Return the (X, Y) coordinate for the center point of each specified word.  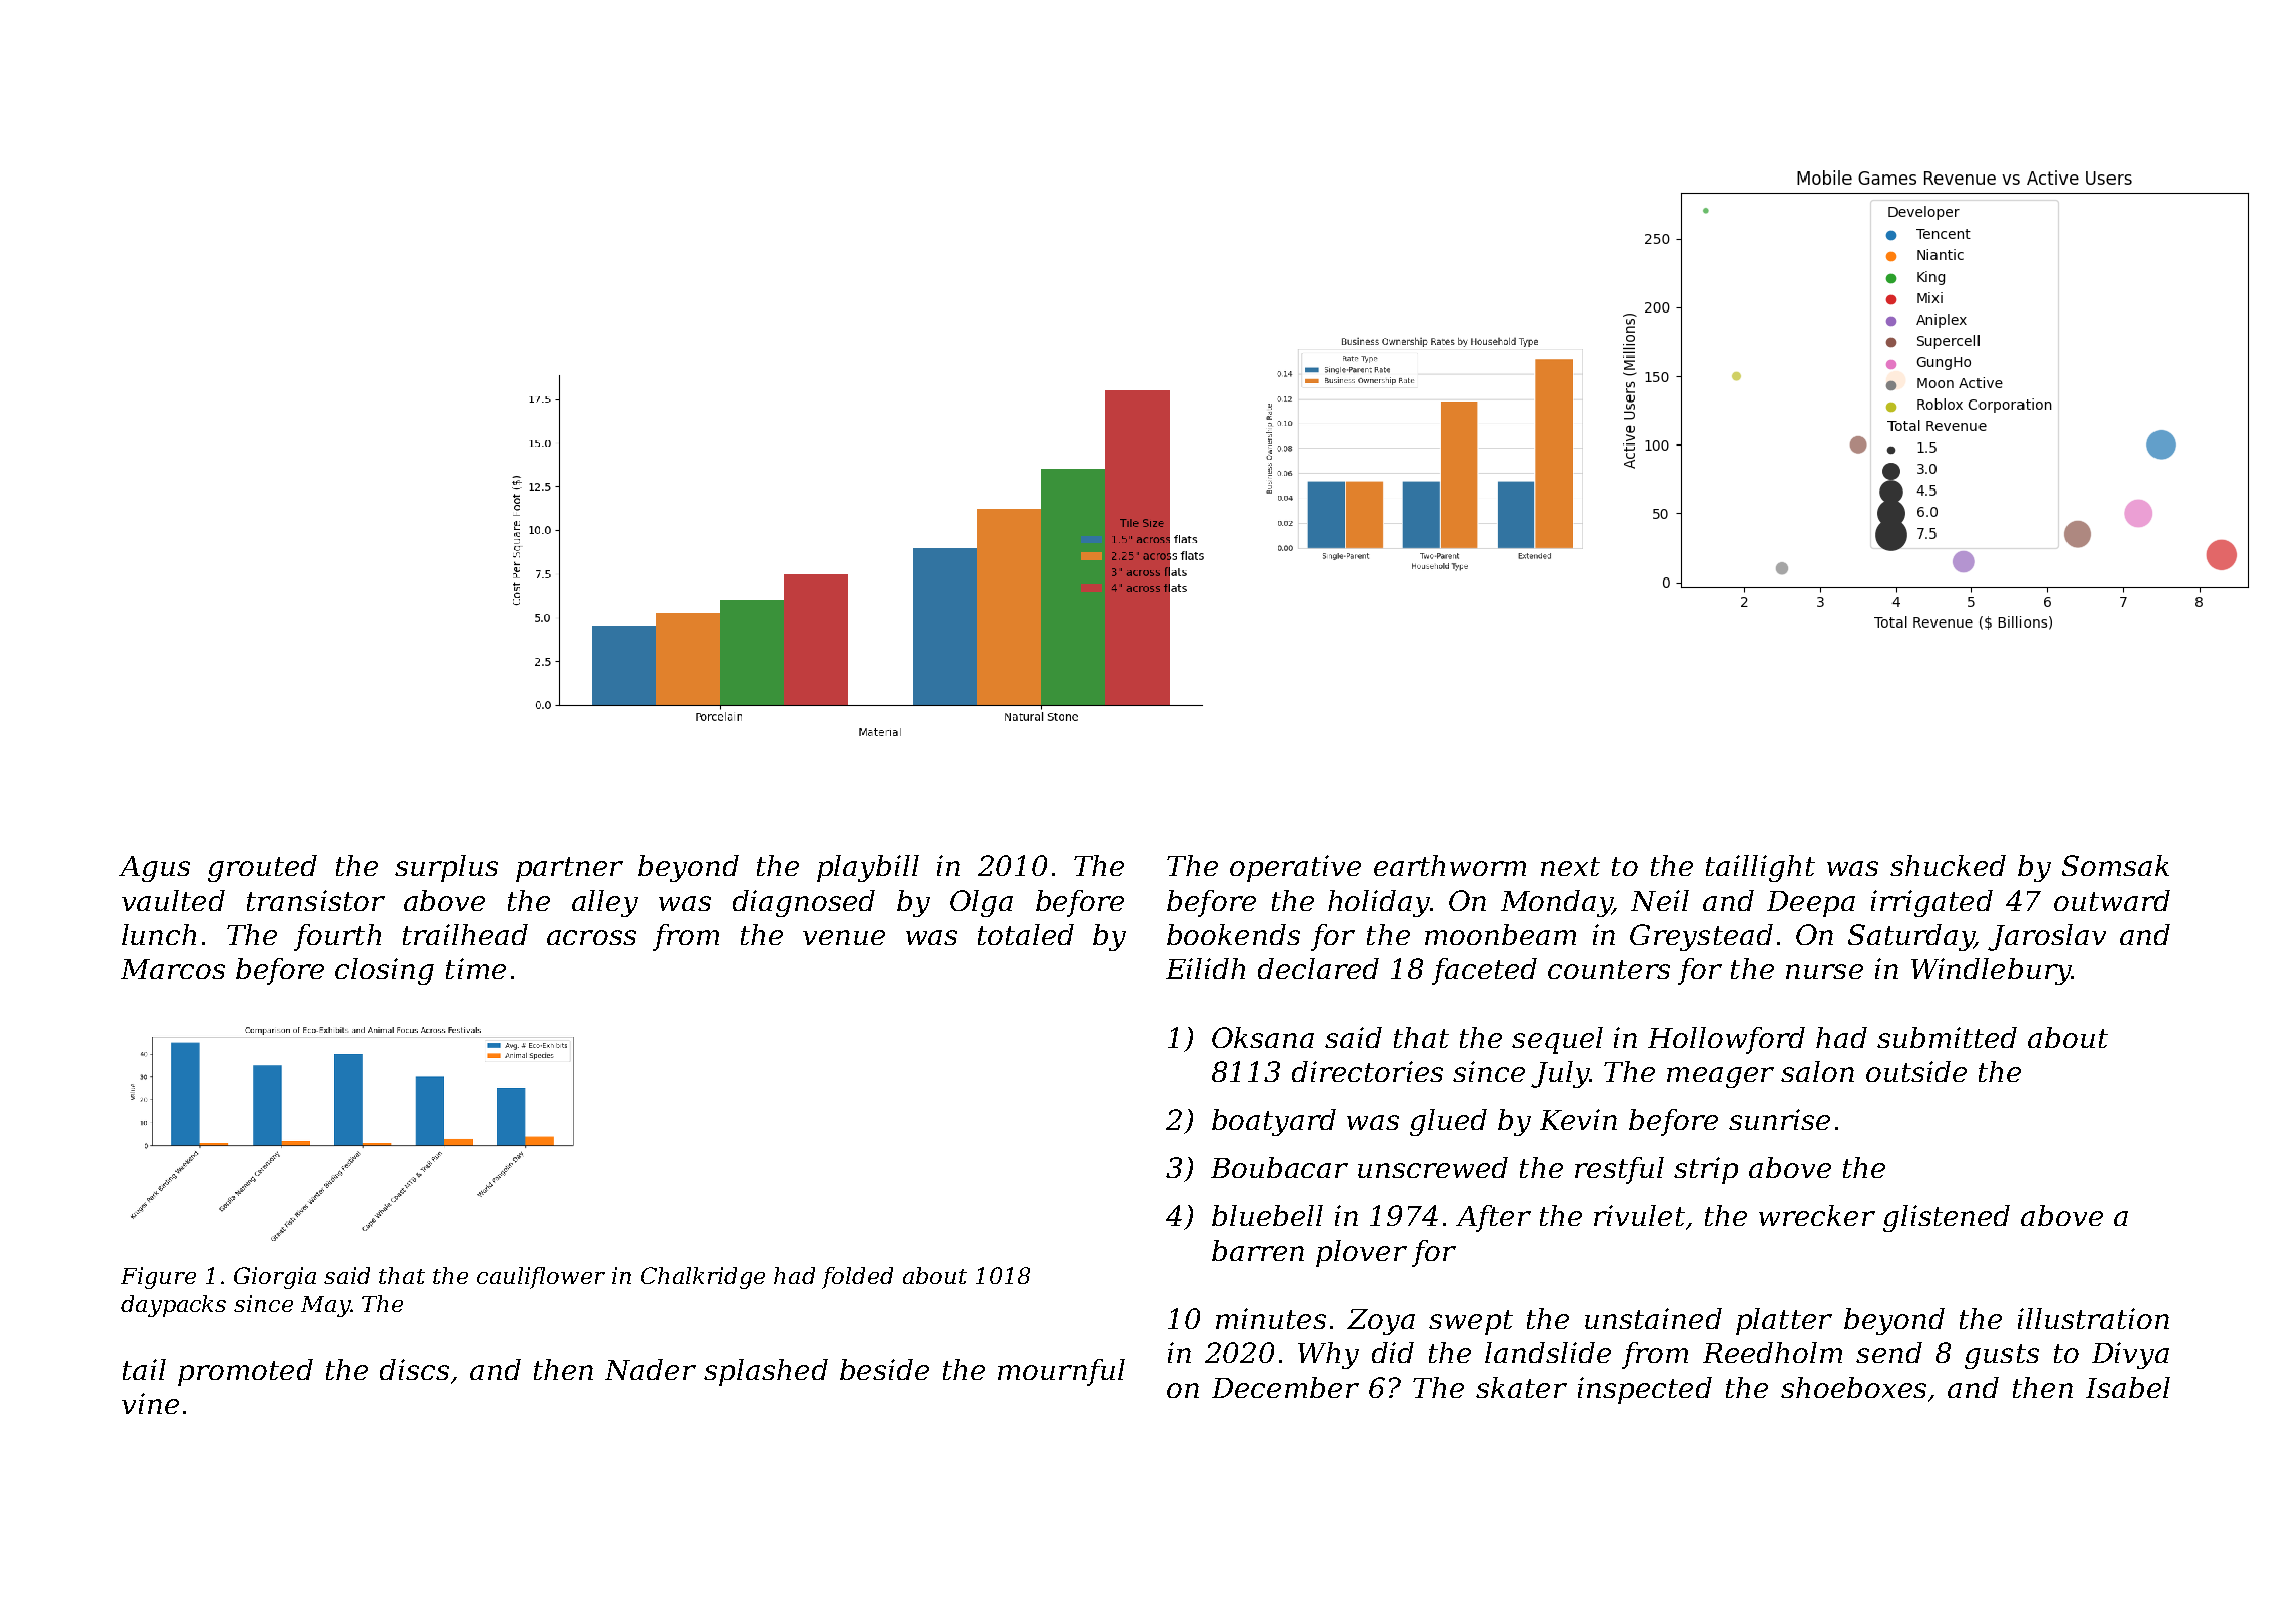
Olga (981, 903)
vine (150, 1403)
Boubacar (1279, 1167)
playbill (868, 868)
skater (1521, 1387)
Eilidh (1205, 968)
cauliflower (541, 1278)
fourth (337, 937)
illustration (2093, 1318)
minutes (1271, 1318)
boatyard (1274, 1122)
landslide (1548, 1352)
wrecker (1817, 1215)
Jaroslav (2047, 937)
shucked (1948, 865)
